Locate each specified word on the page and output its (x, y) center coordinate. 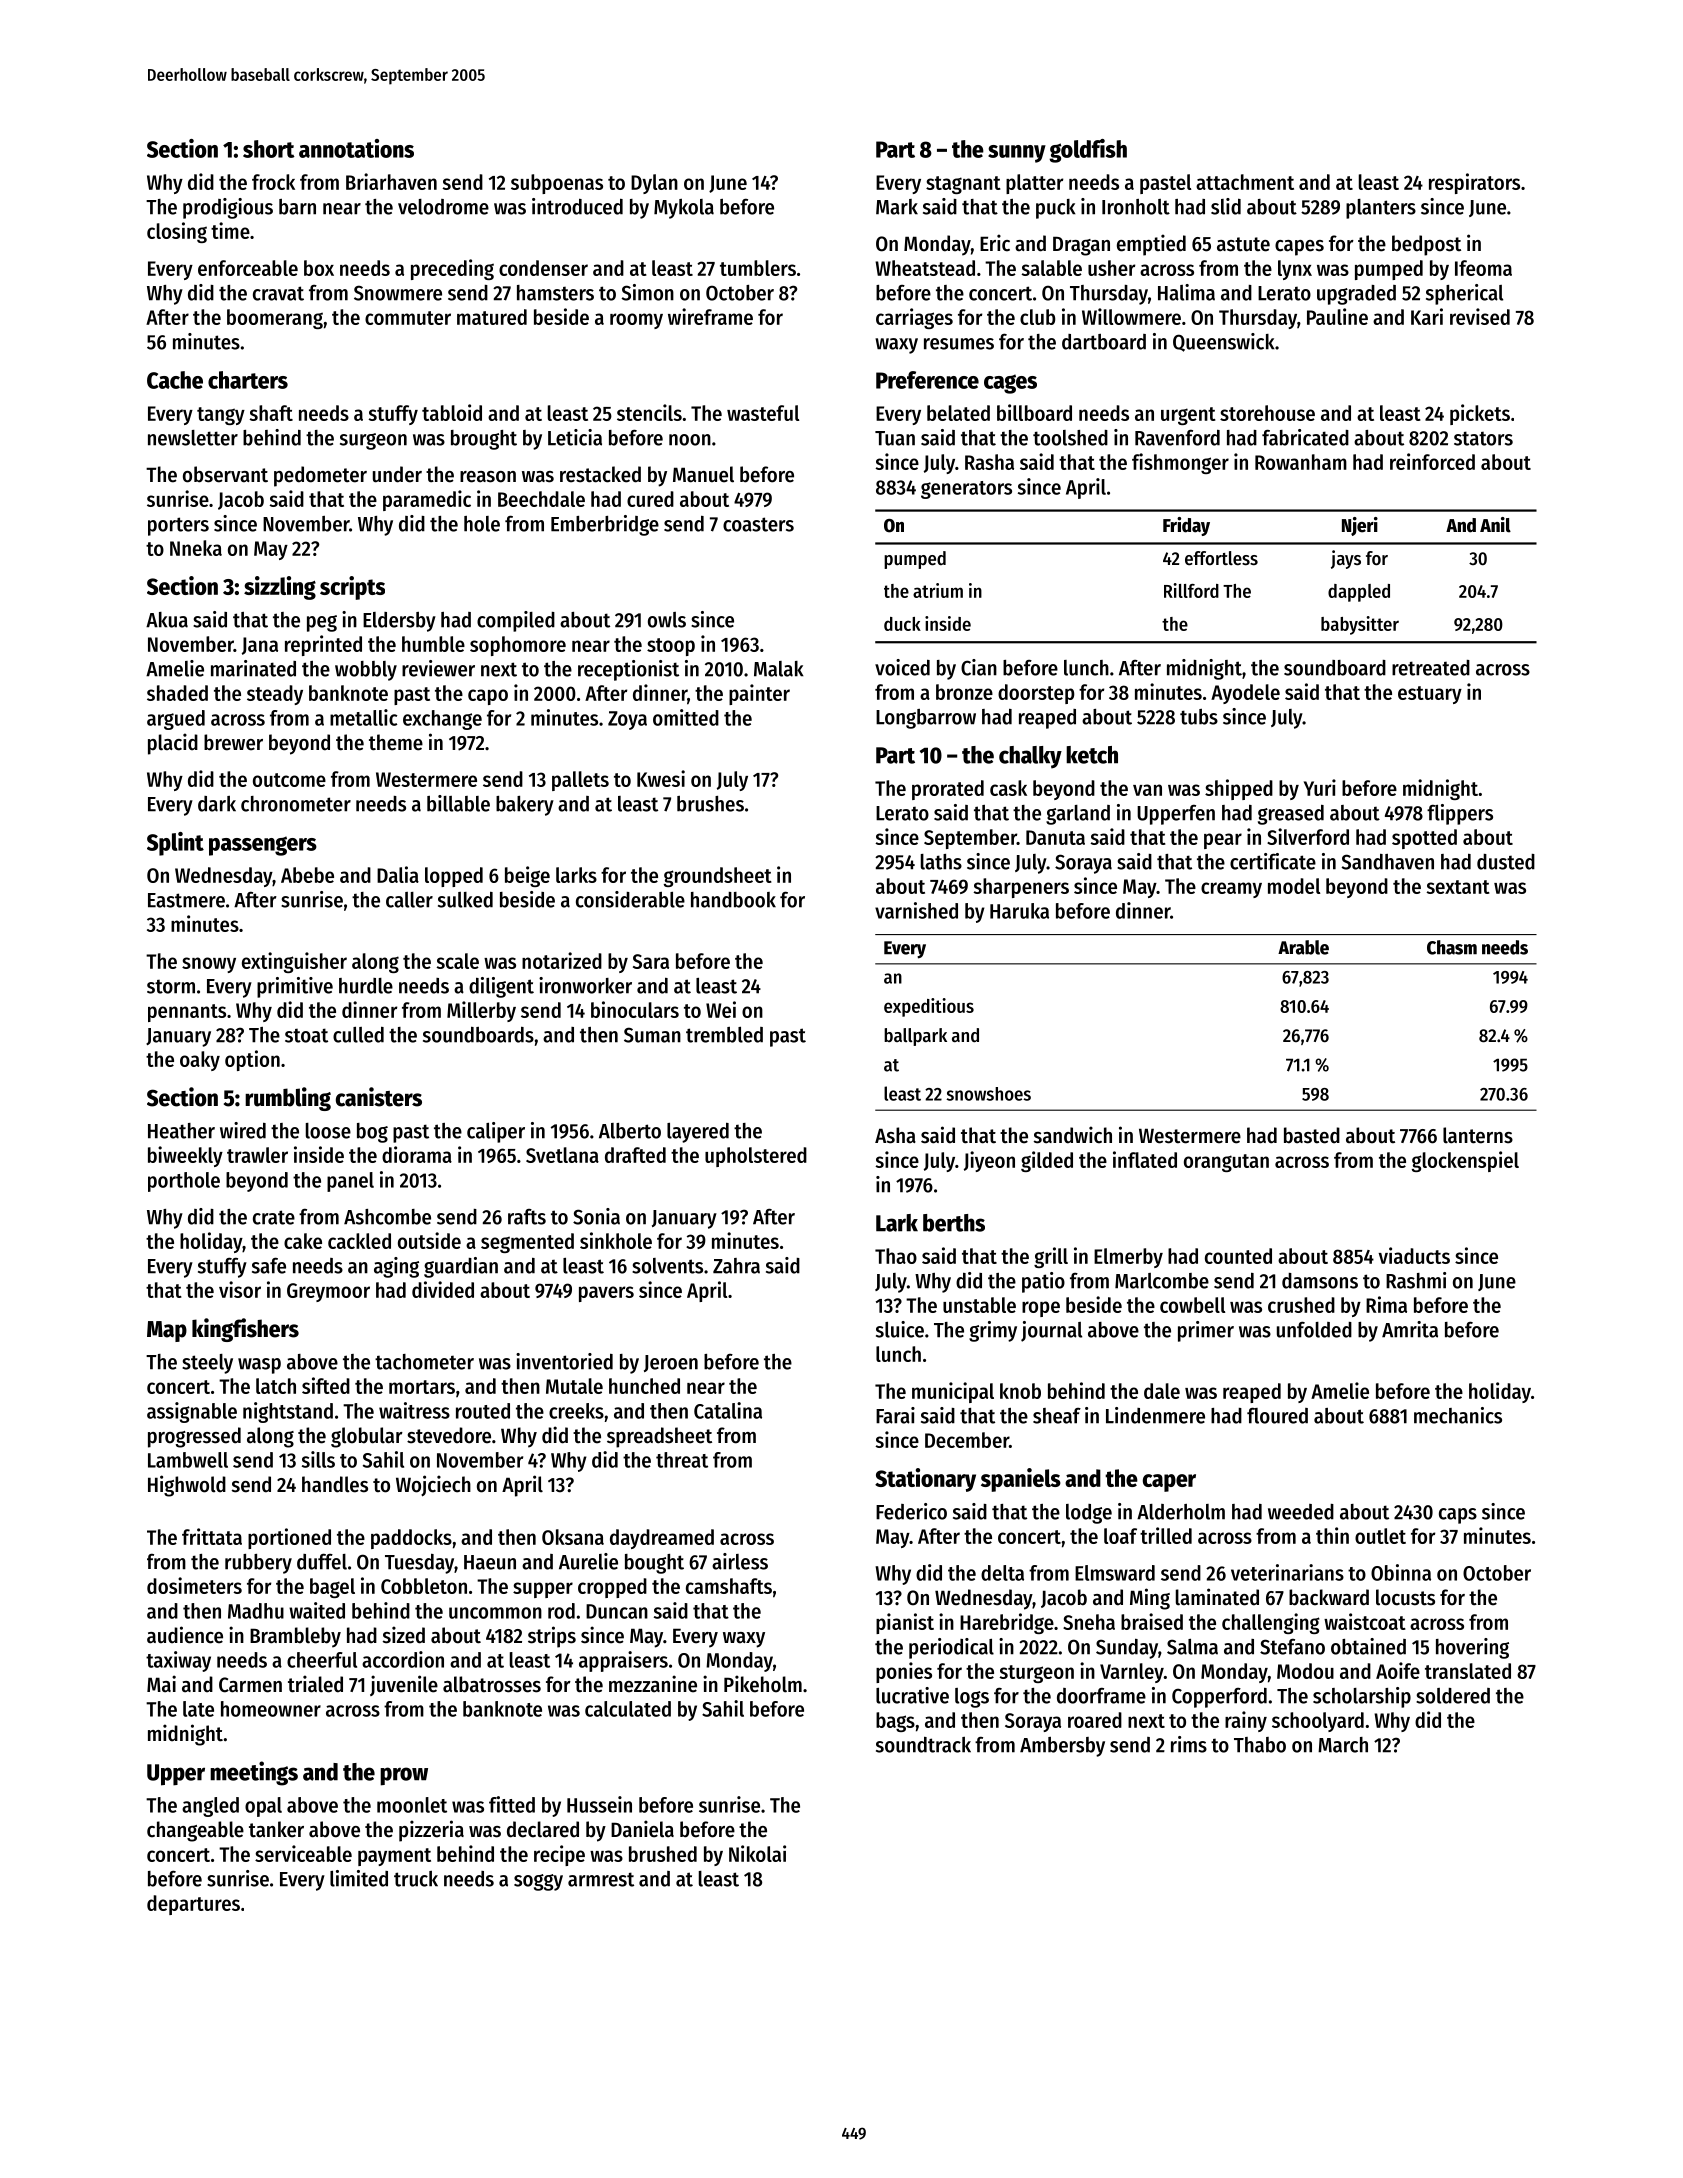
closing (177, 232)
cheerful (322, 1660)
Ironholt (1136, 207)
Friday (1186, 526)
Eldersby (399, 622)
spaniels (1021, 1480)
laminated (1217, 1597)
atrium (938, 590)
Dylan (654, 184)
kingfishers (245, 1330)
